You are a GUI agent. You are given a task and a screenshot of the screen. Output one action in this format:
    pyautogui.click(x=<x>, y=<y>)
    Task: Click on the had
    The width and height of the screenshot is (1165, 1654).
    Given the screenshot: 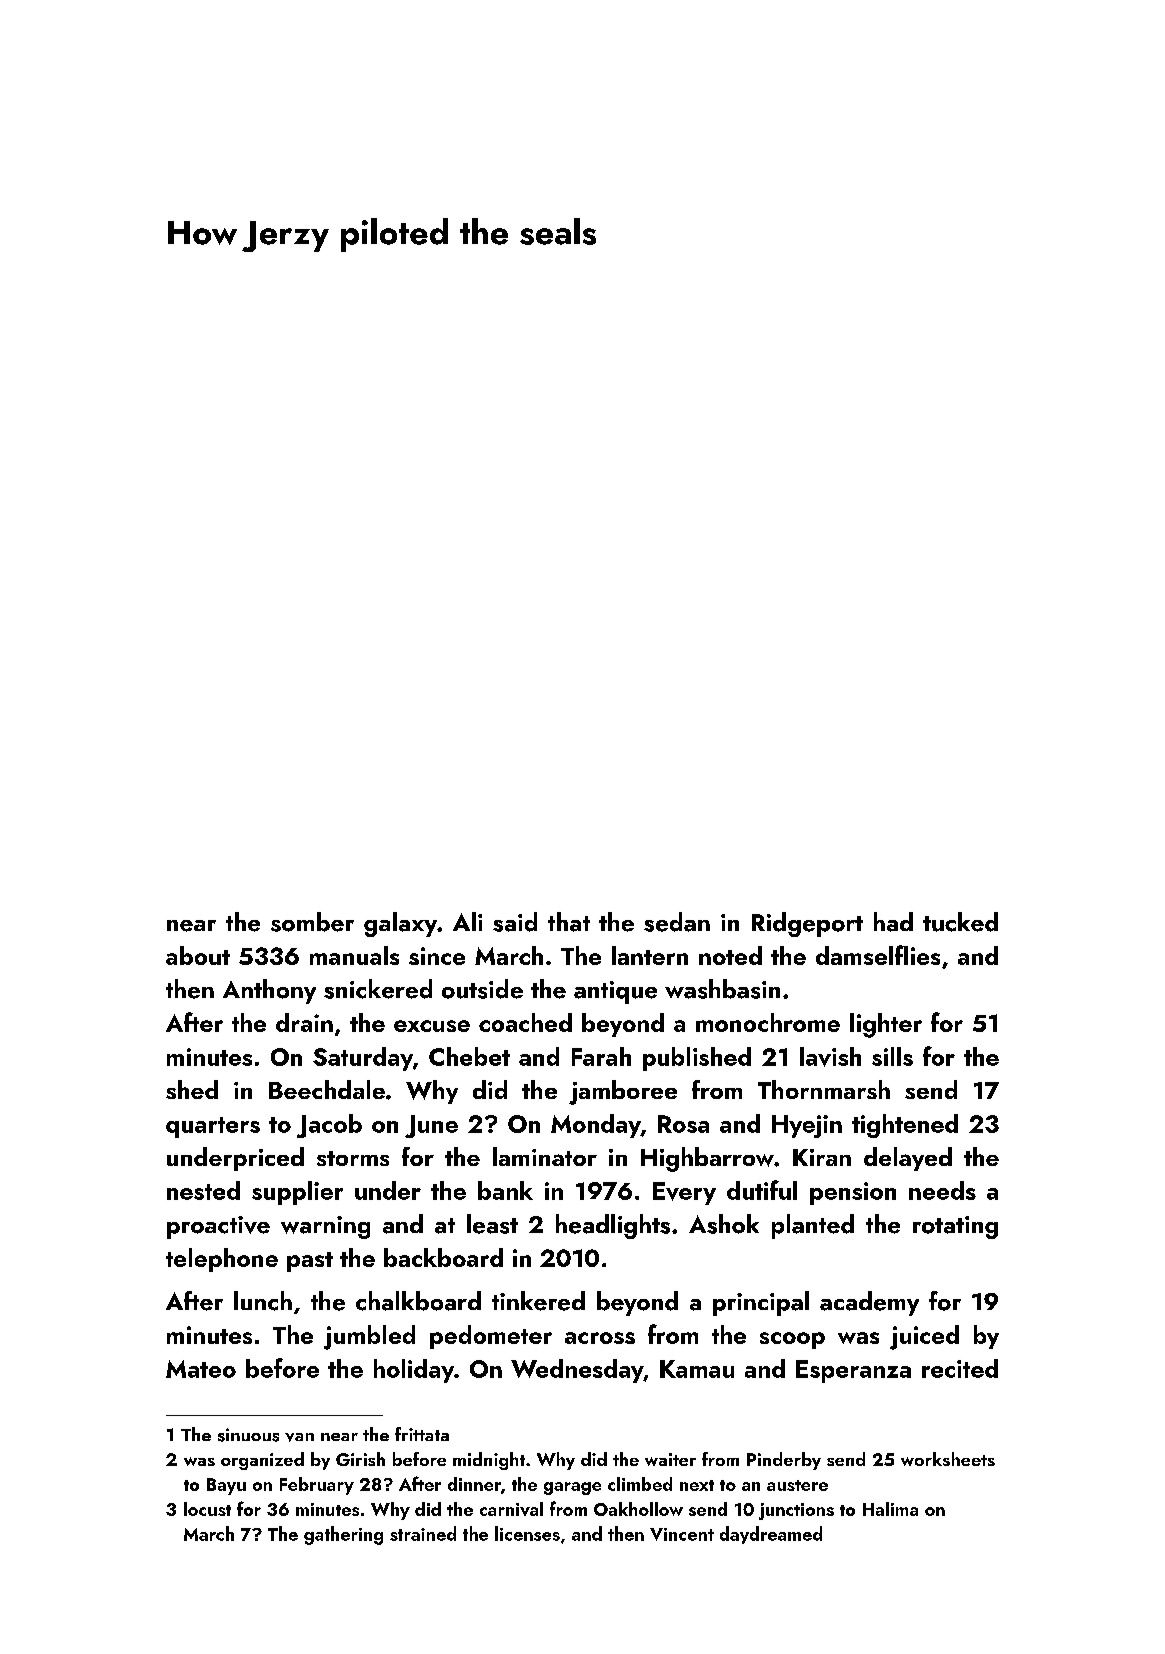 What is the action you would take?
    pyautogui.click(x=893, y=922)
